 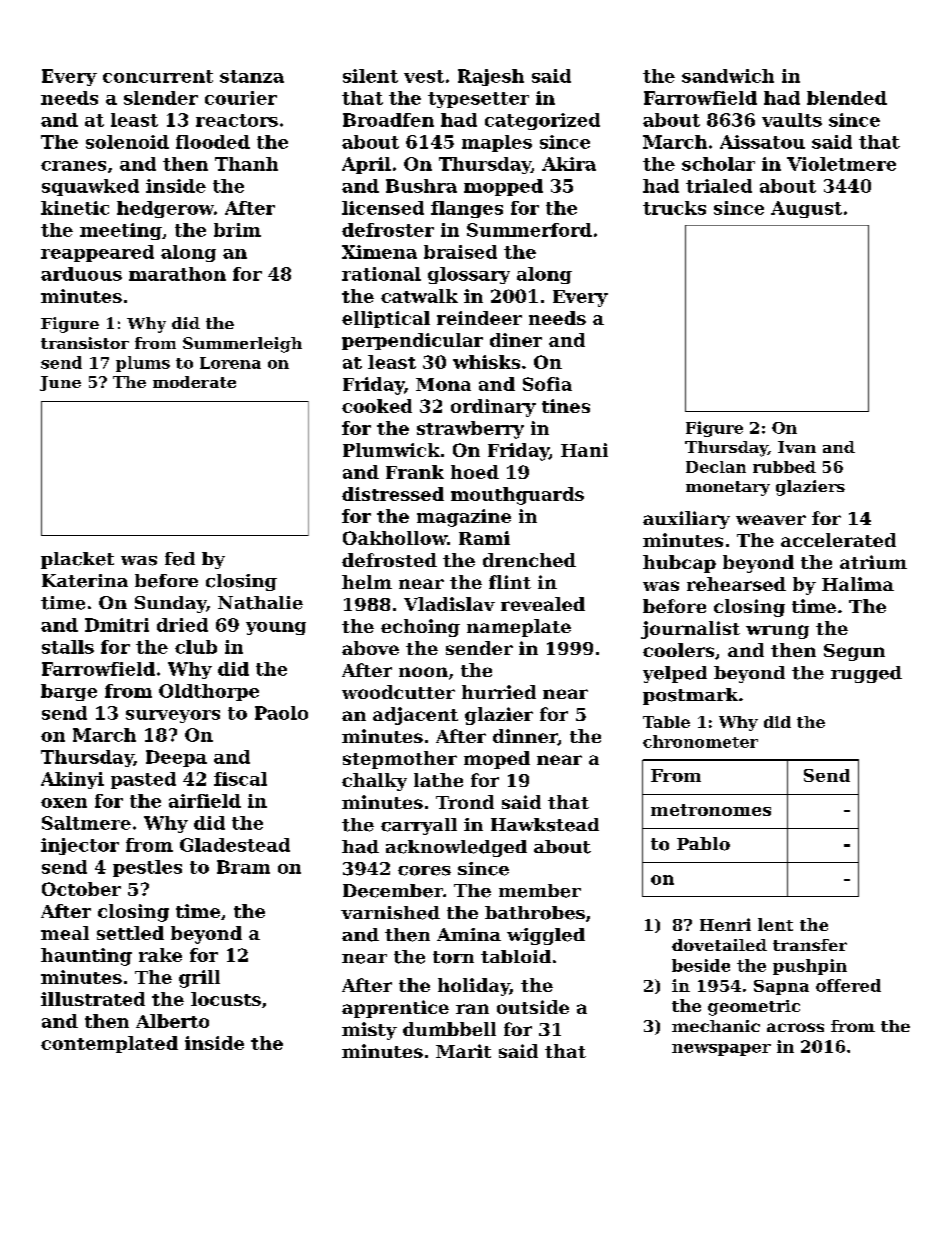 What do you see at coordinates (854, 652) in the screenshot?
I see `Segun` at bounding box center [854, 652].
